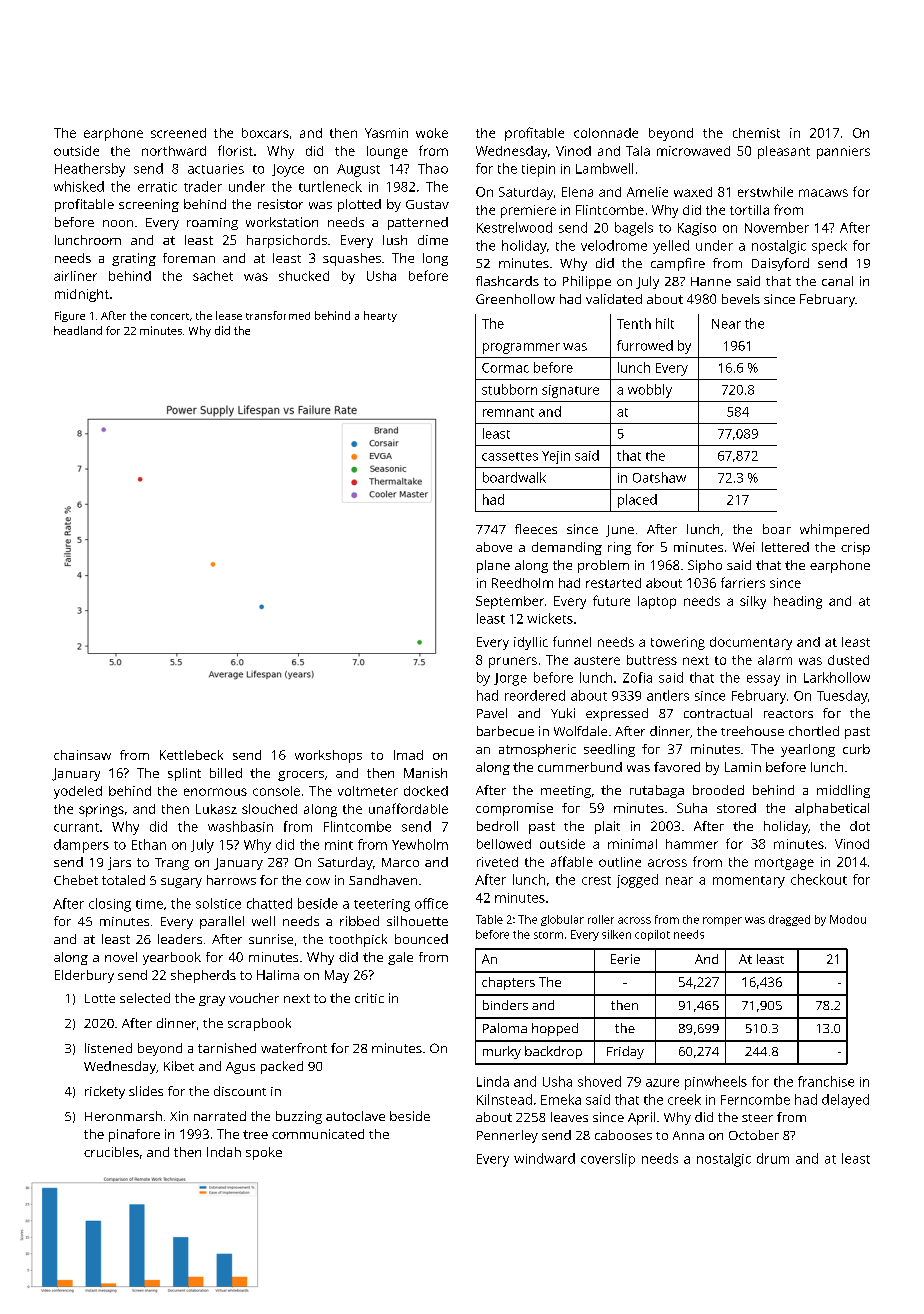 This image has height=1314, width=924. Describe the element at coordinates (203, 186) in the image. I see `trader` at that location.
